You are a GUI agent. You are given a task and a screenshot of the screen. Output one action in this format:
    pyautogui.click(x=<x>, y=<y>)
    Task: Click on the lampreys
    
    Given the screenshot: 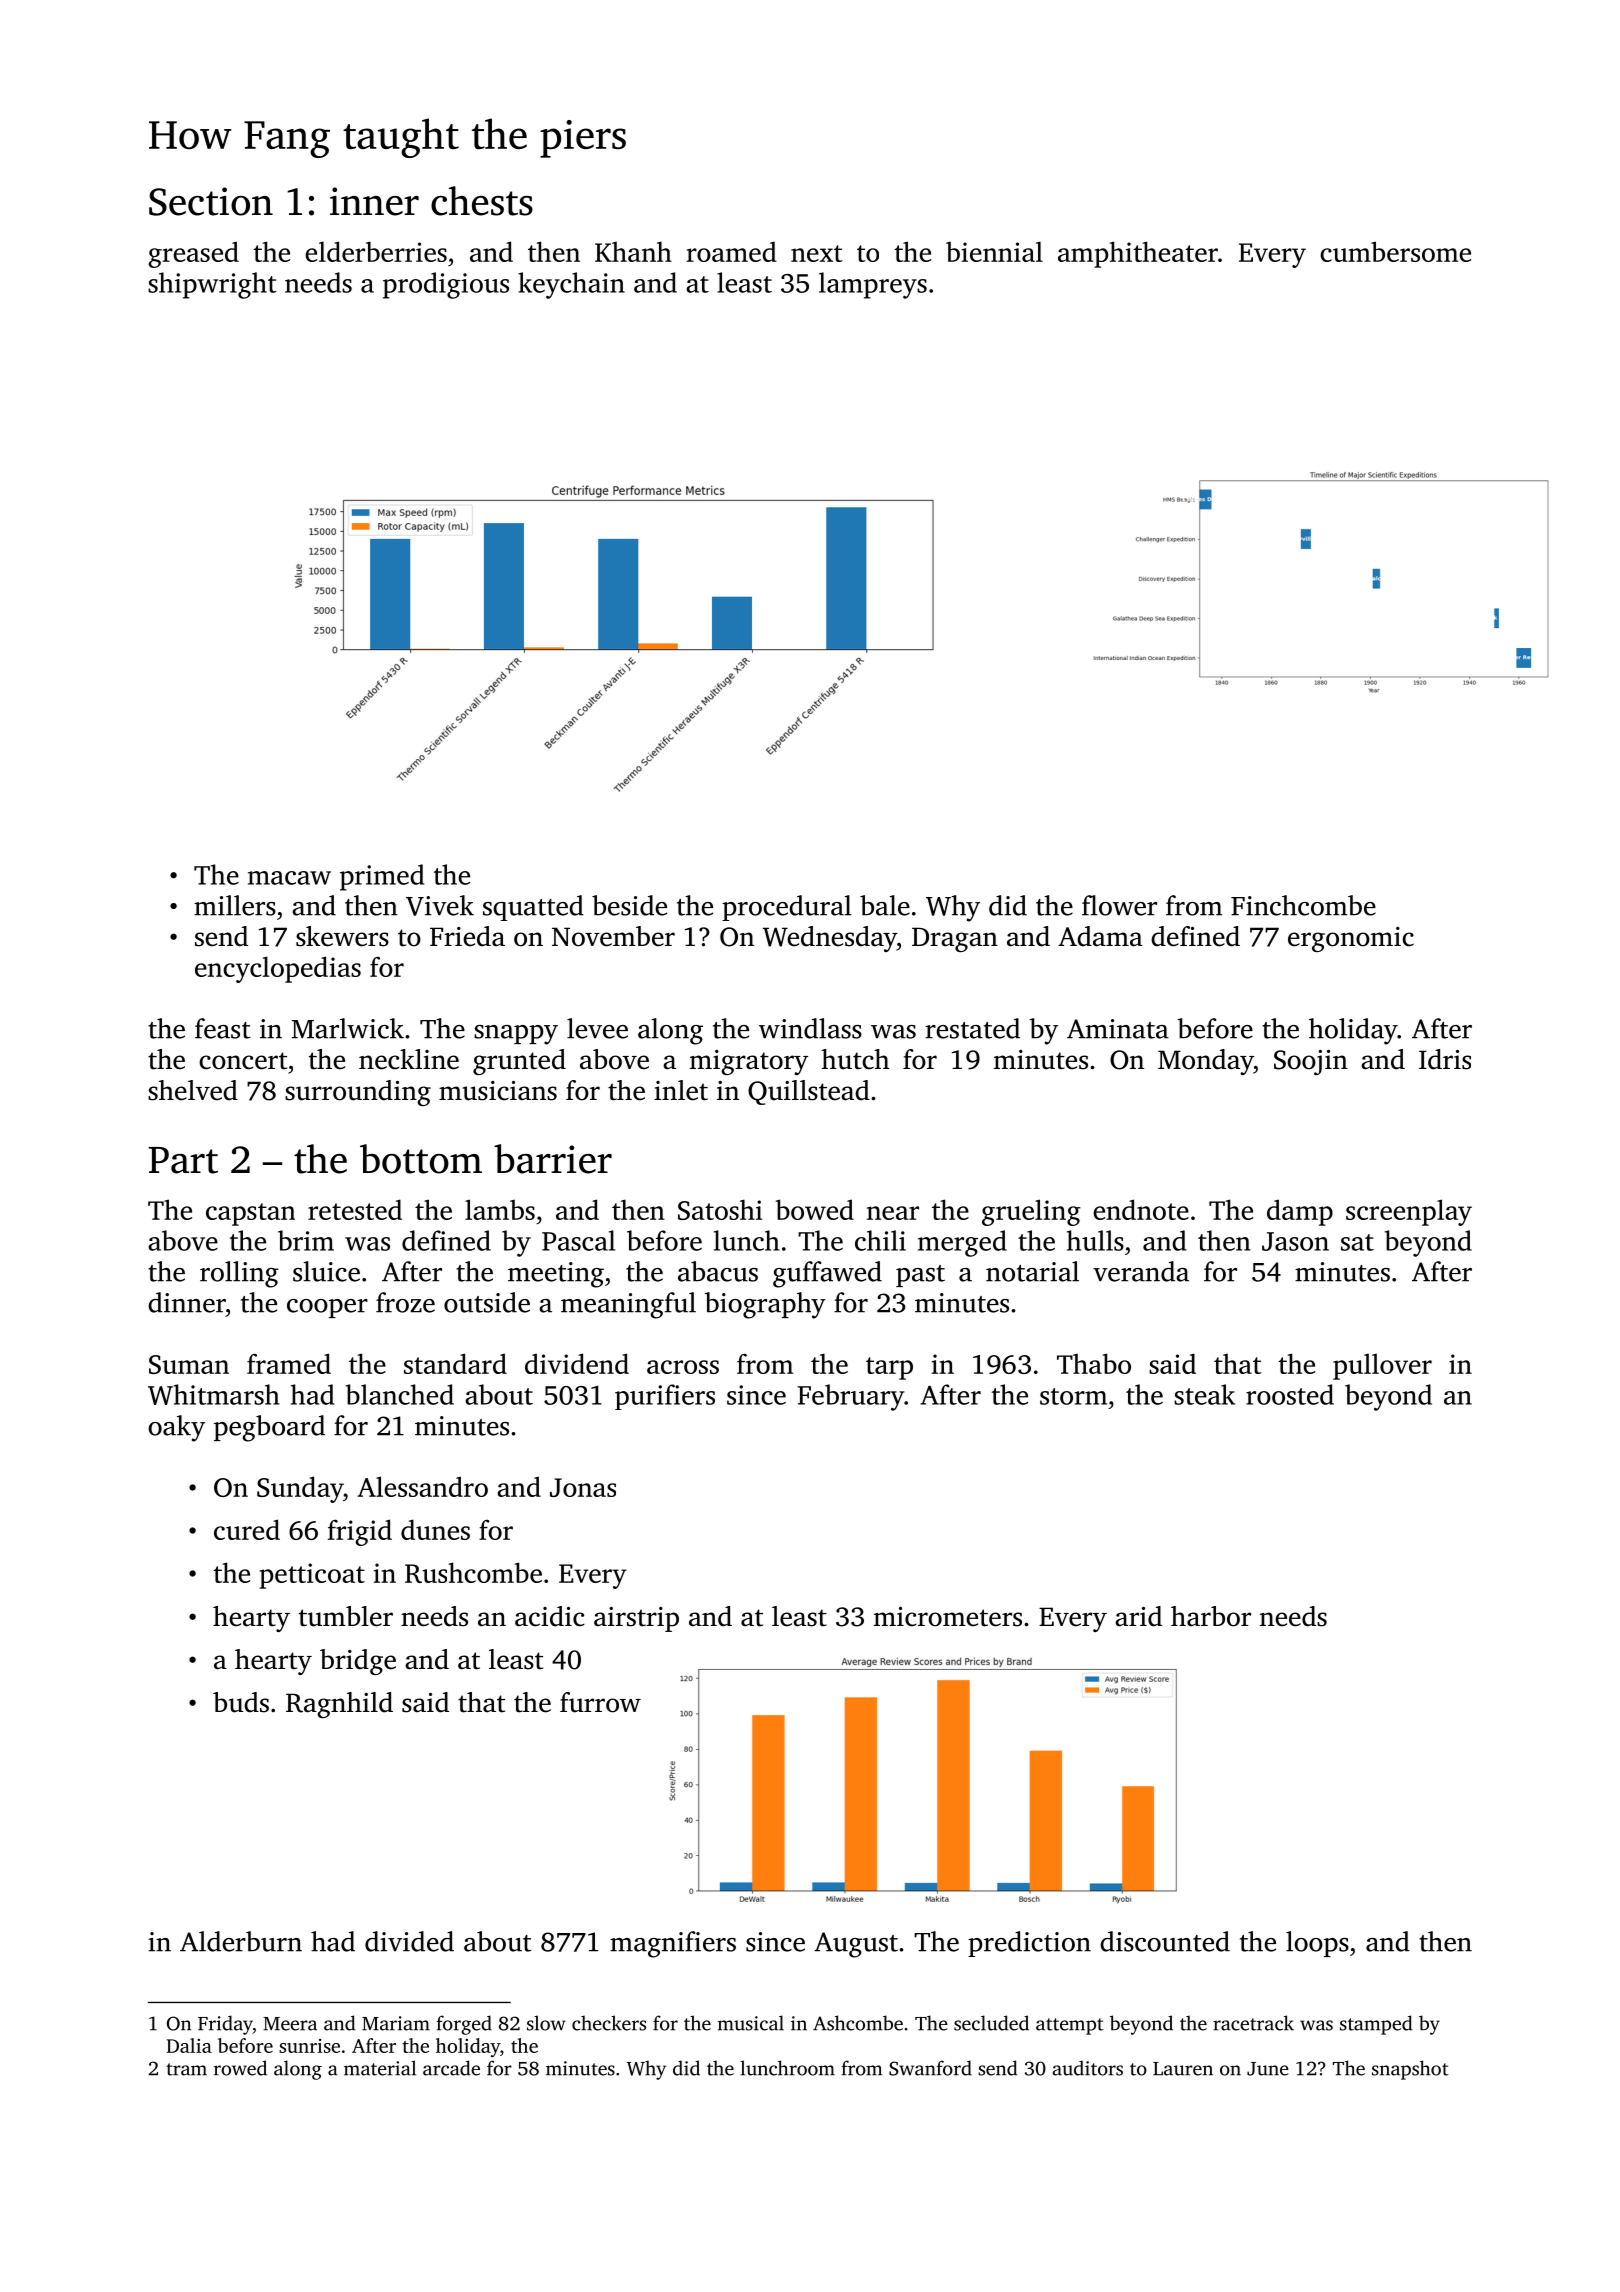 What is the action you would take?
    pyautogui.click(x=873, y=285)
